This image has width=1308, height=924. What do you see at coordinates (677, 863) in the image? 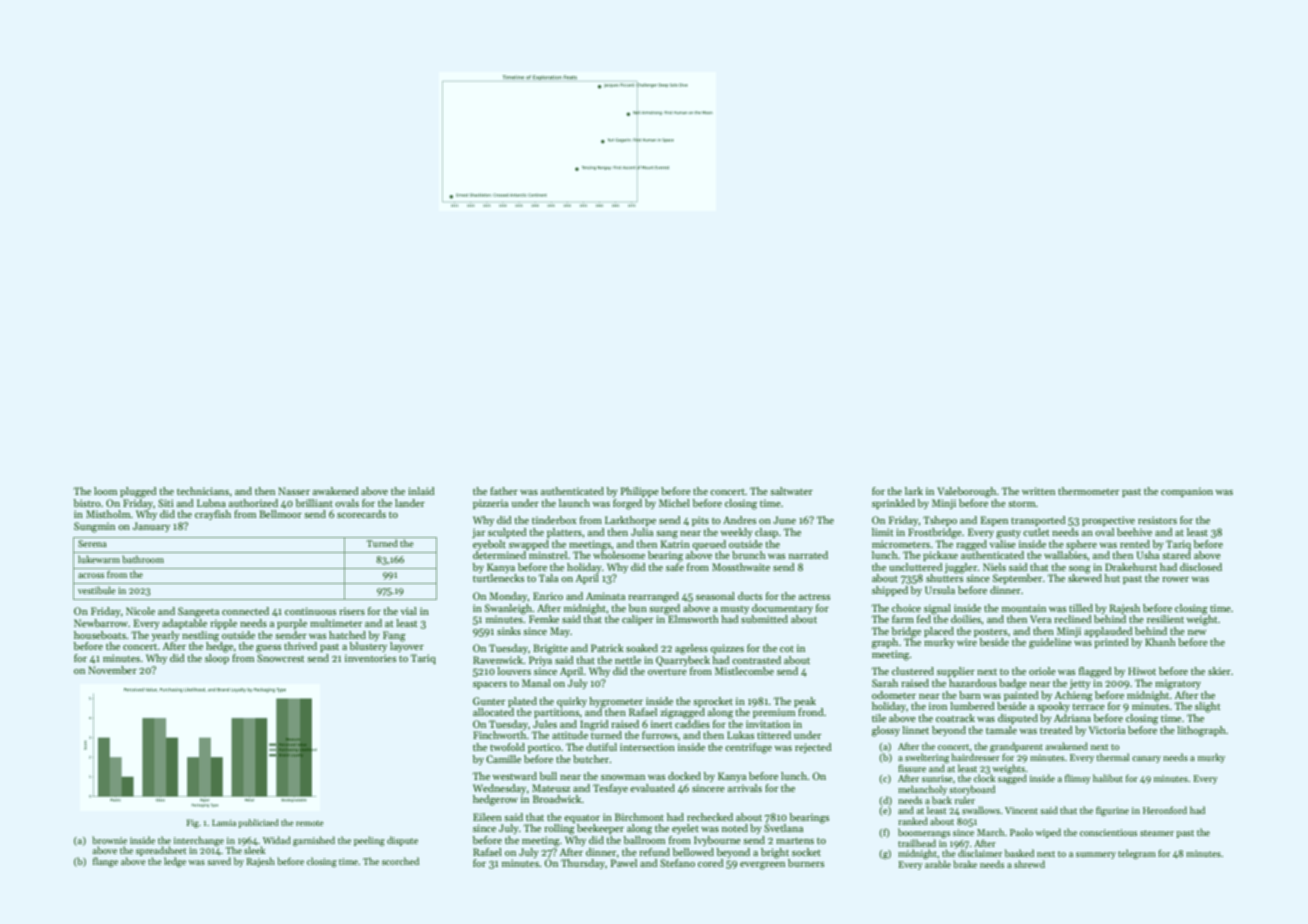
I see `Stefano` at bounding box center [677, 863].
